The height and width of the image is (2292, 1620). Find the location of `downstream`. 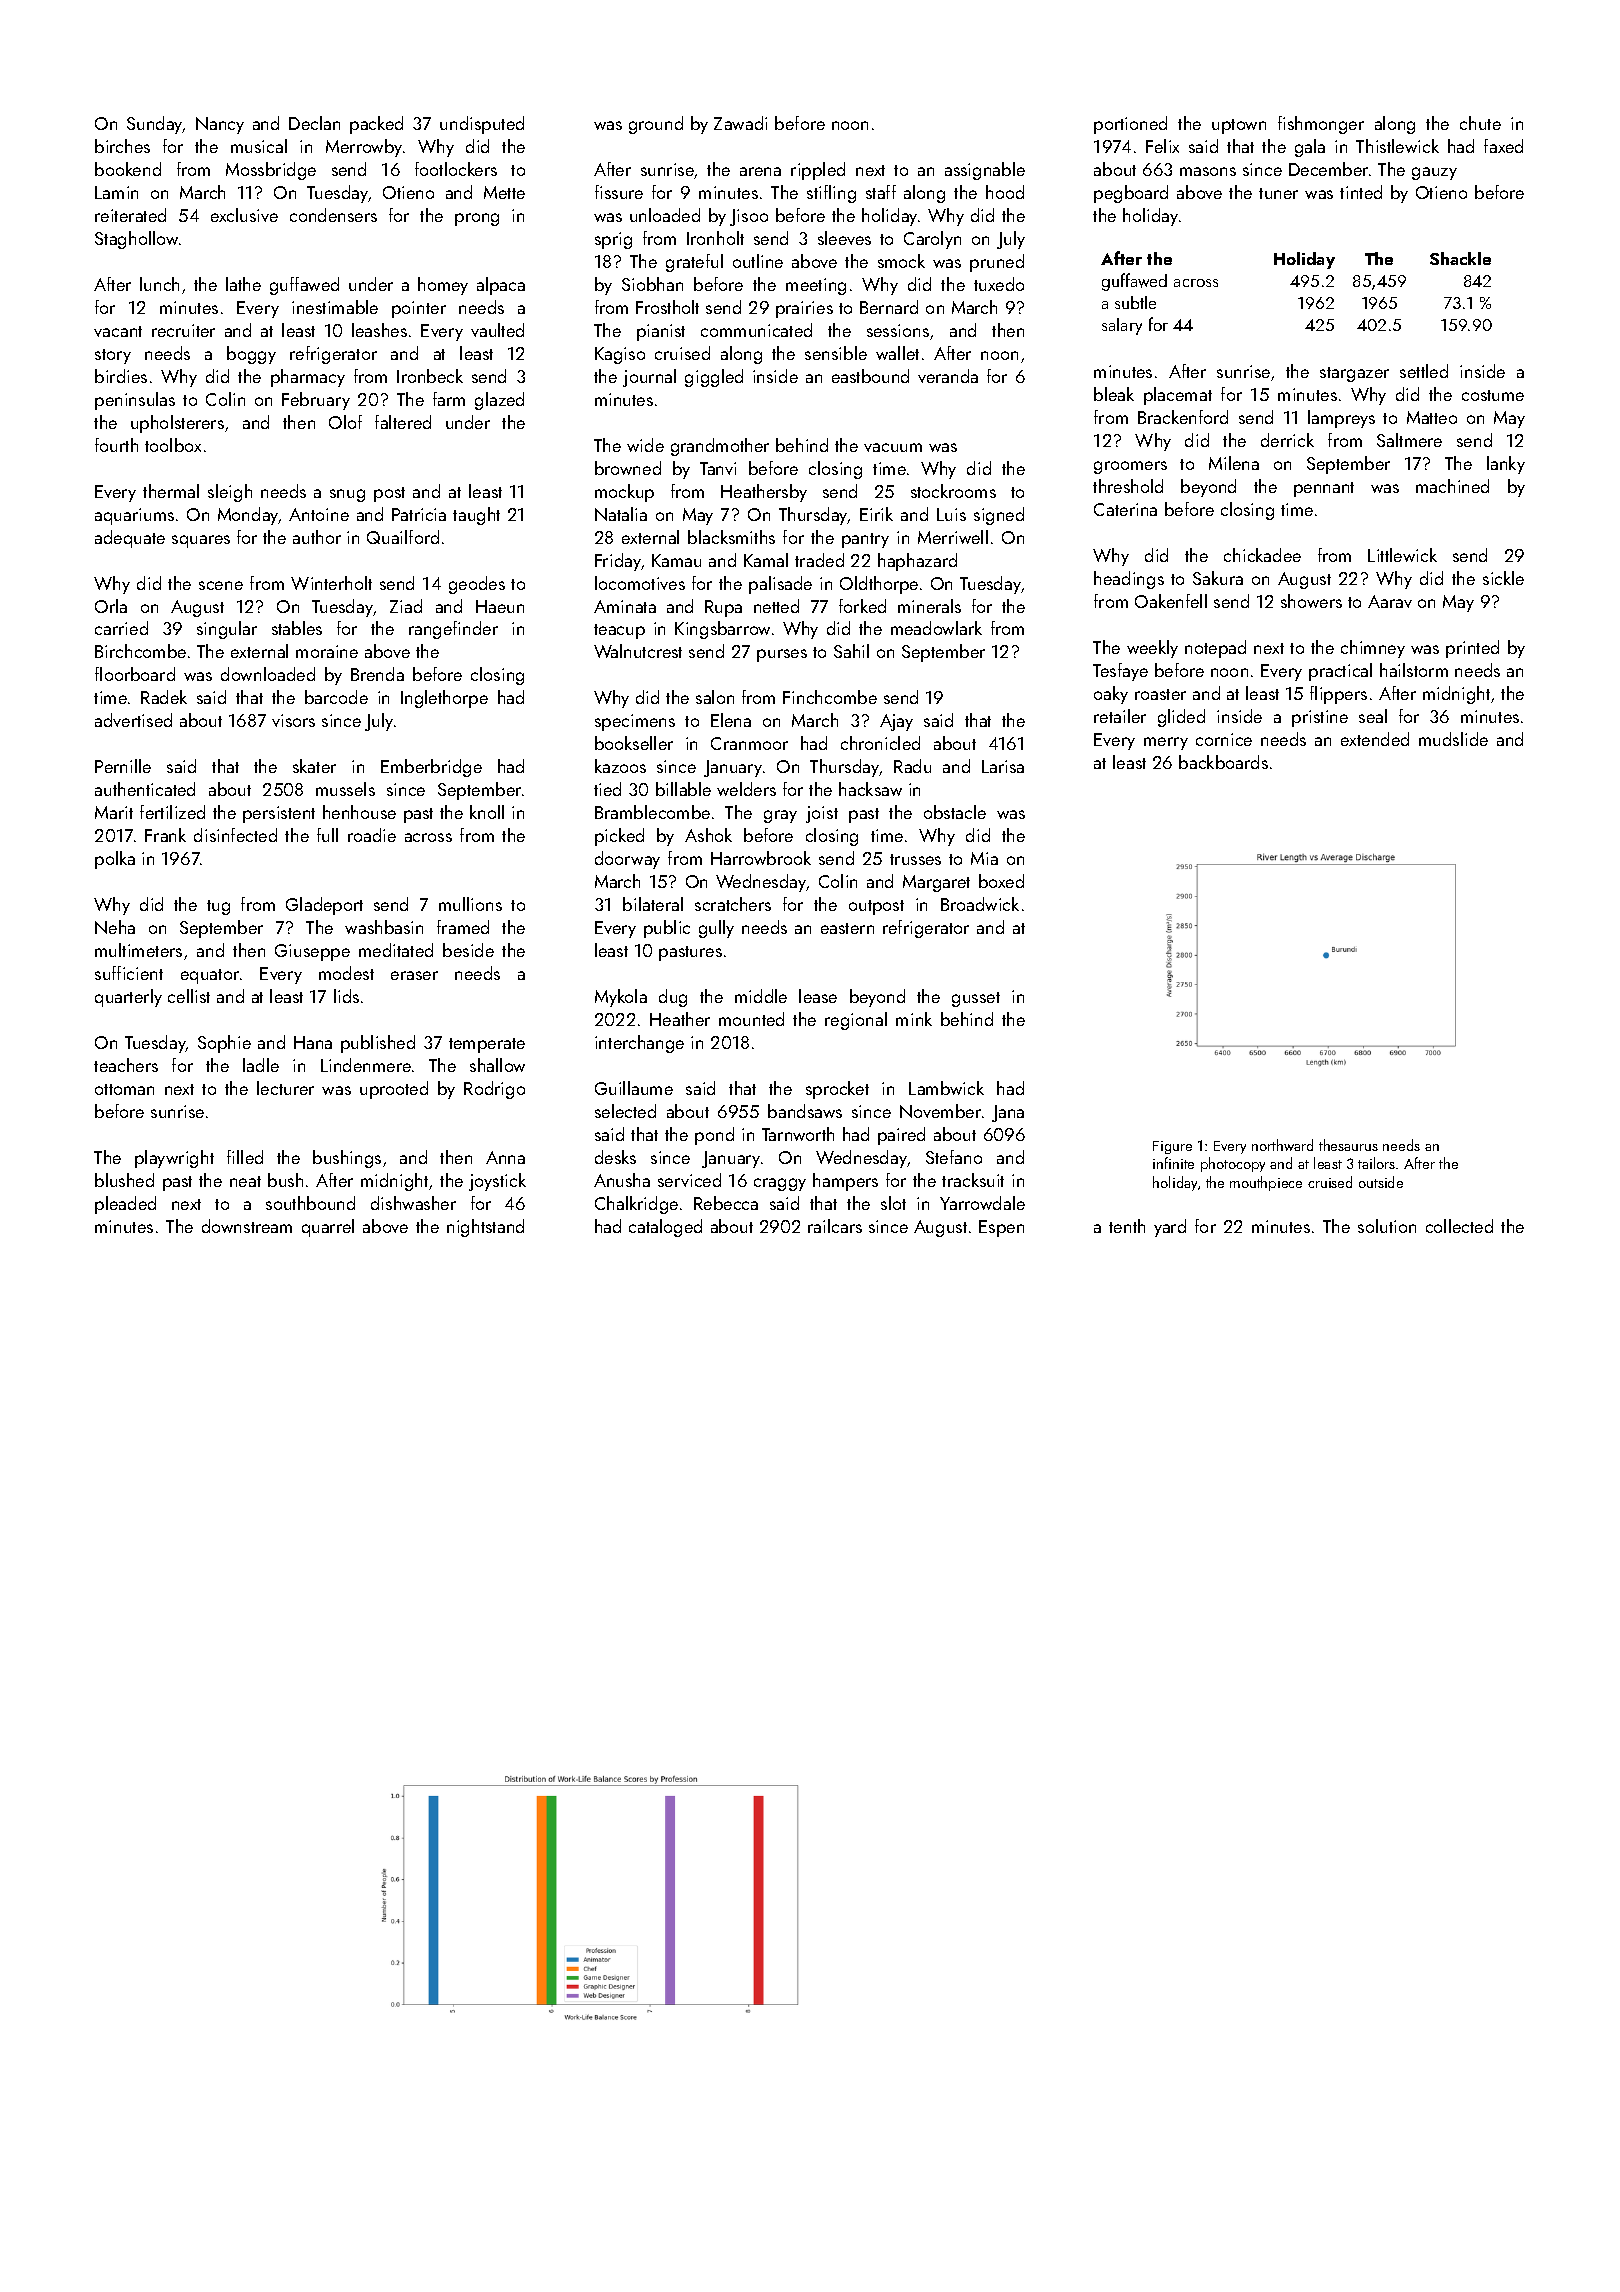

downstream is located at coordinates (247, 1226).
